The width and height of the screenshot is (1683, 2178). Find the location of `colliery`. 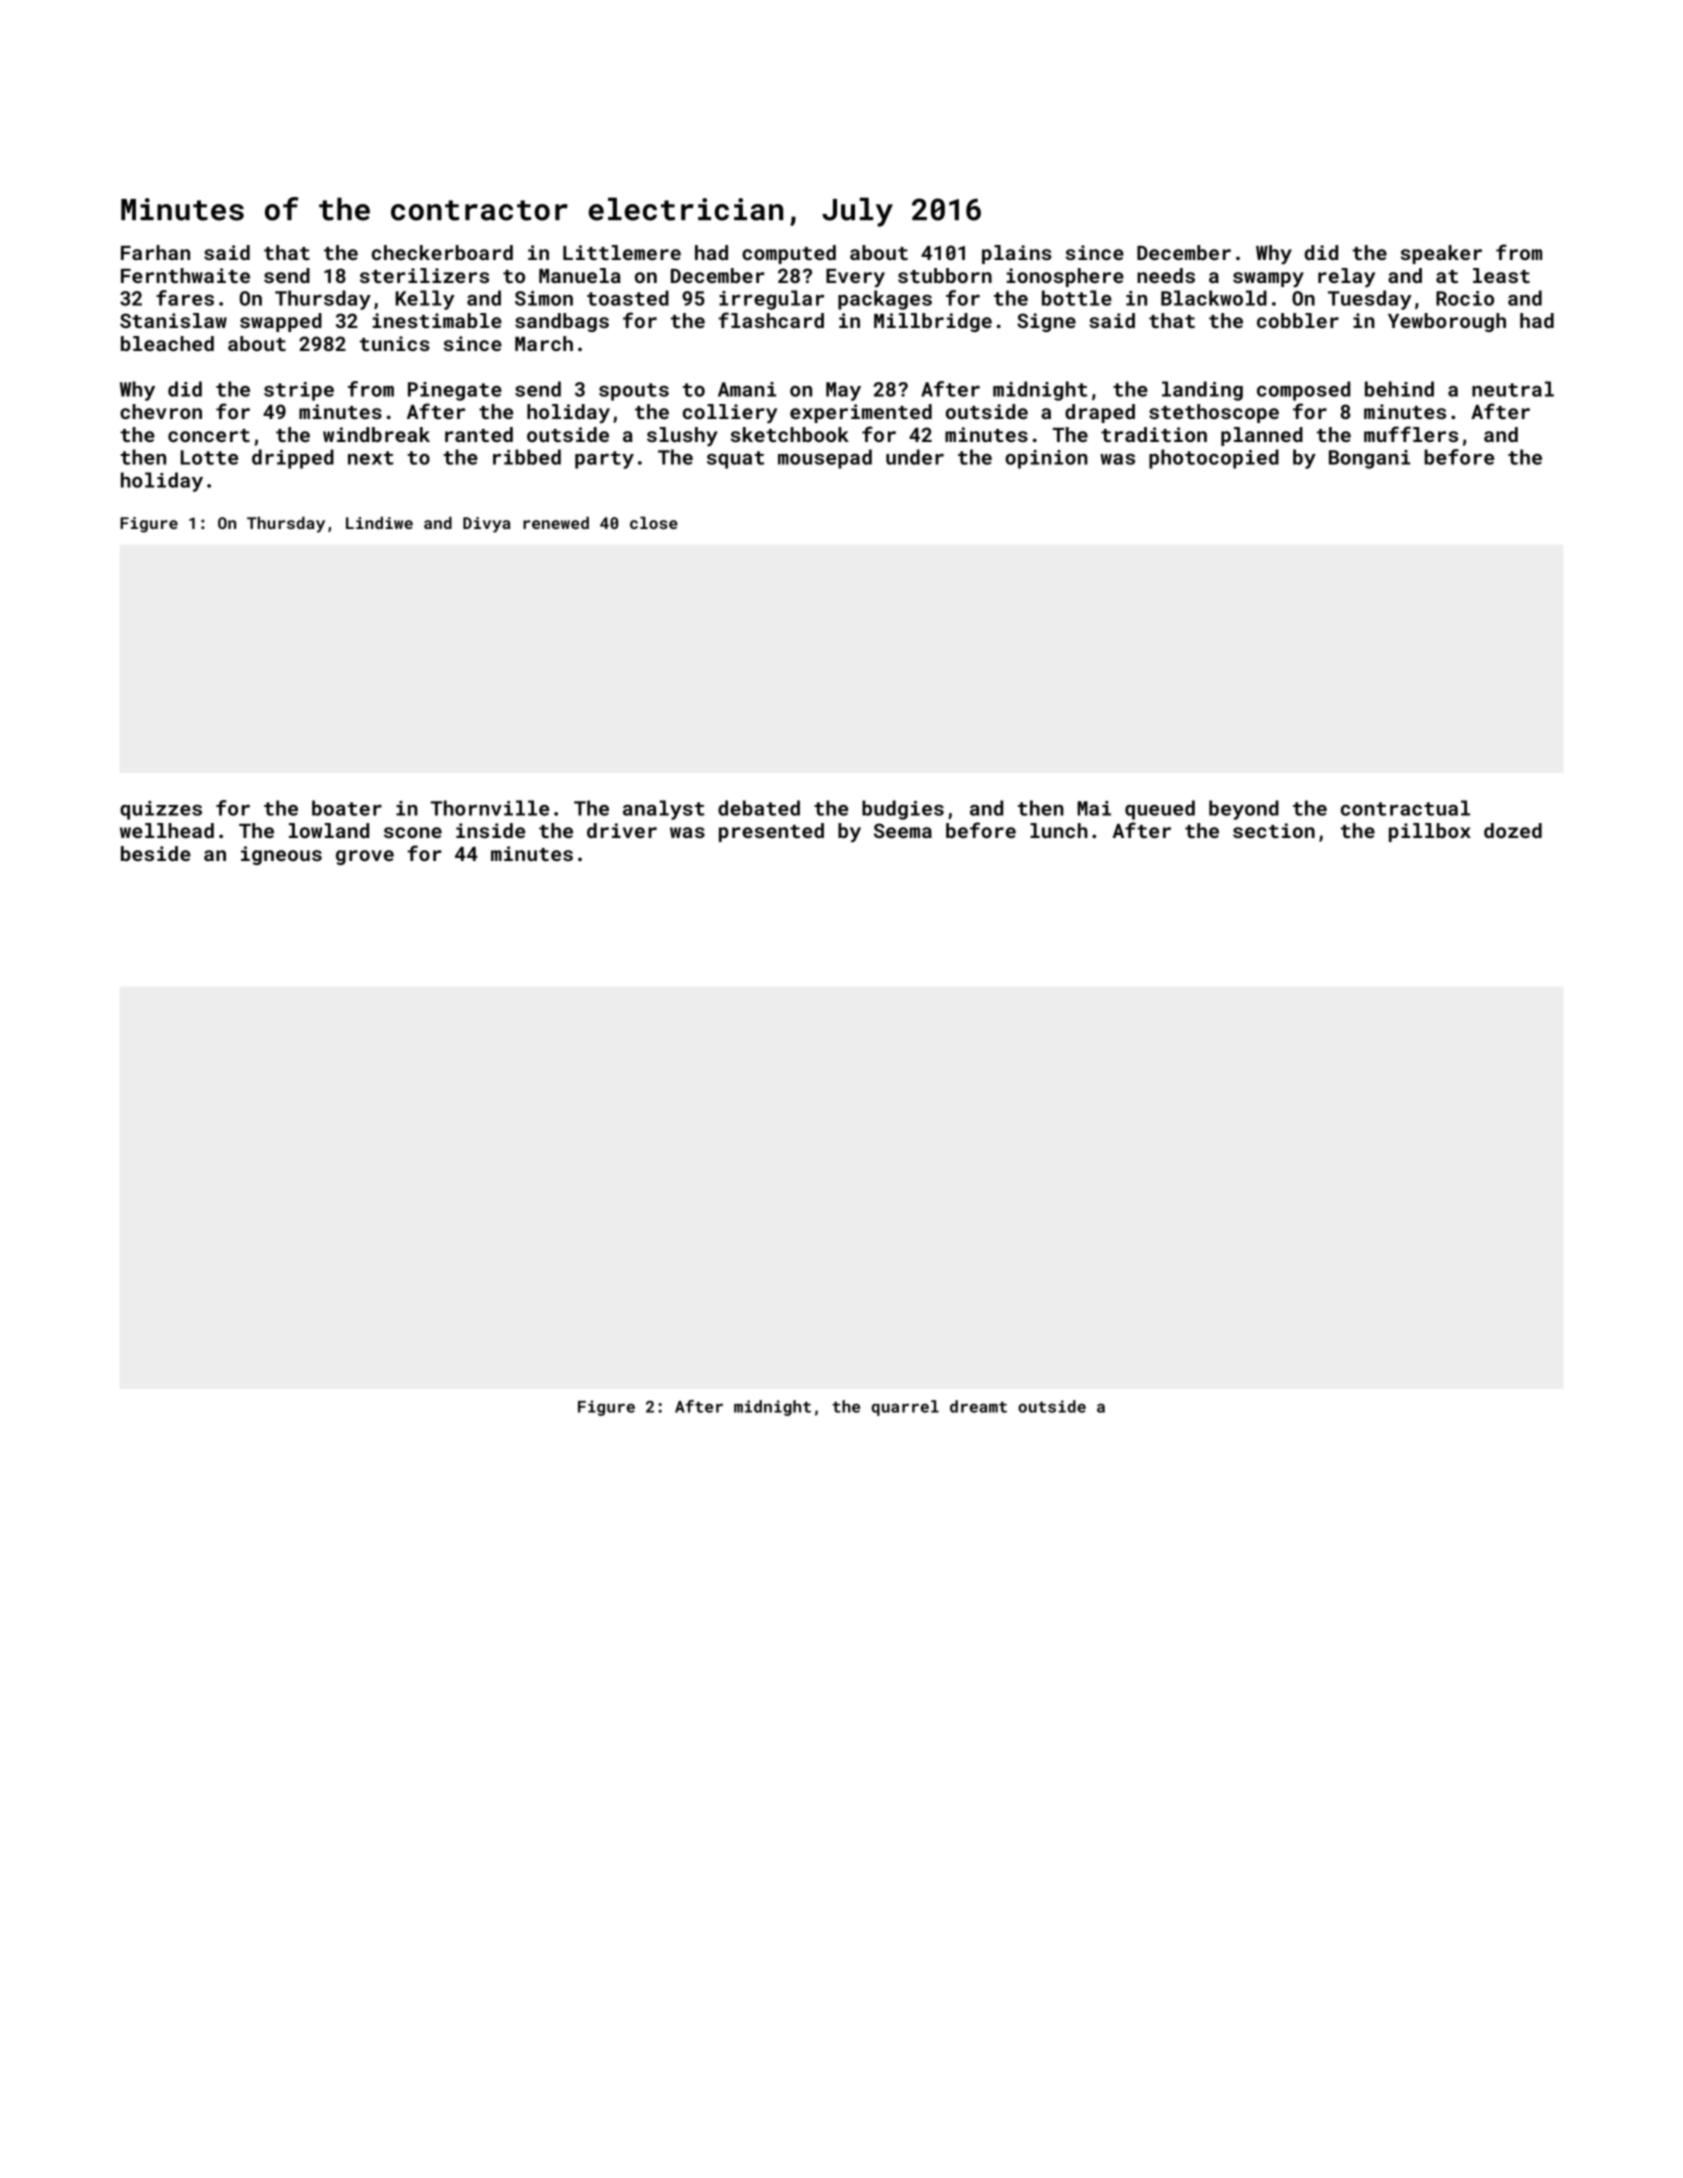

colliery is located at coordinates (730, 414).
